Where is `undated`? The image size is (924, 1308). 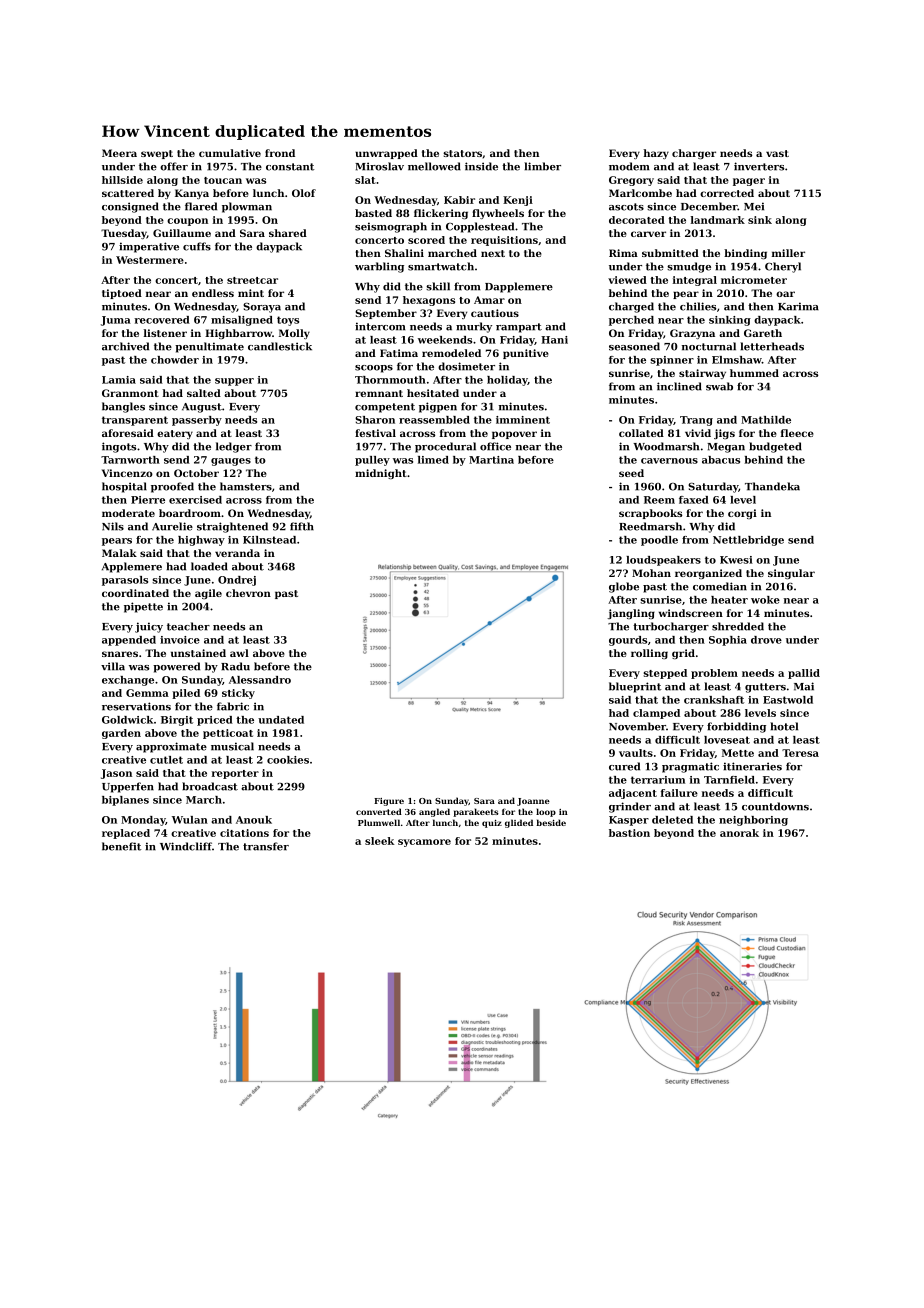 undated is located at coordinates (281, 720).
